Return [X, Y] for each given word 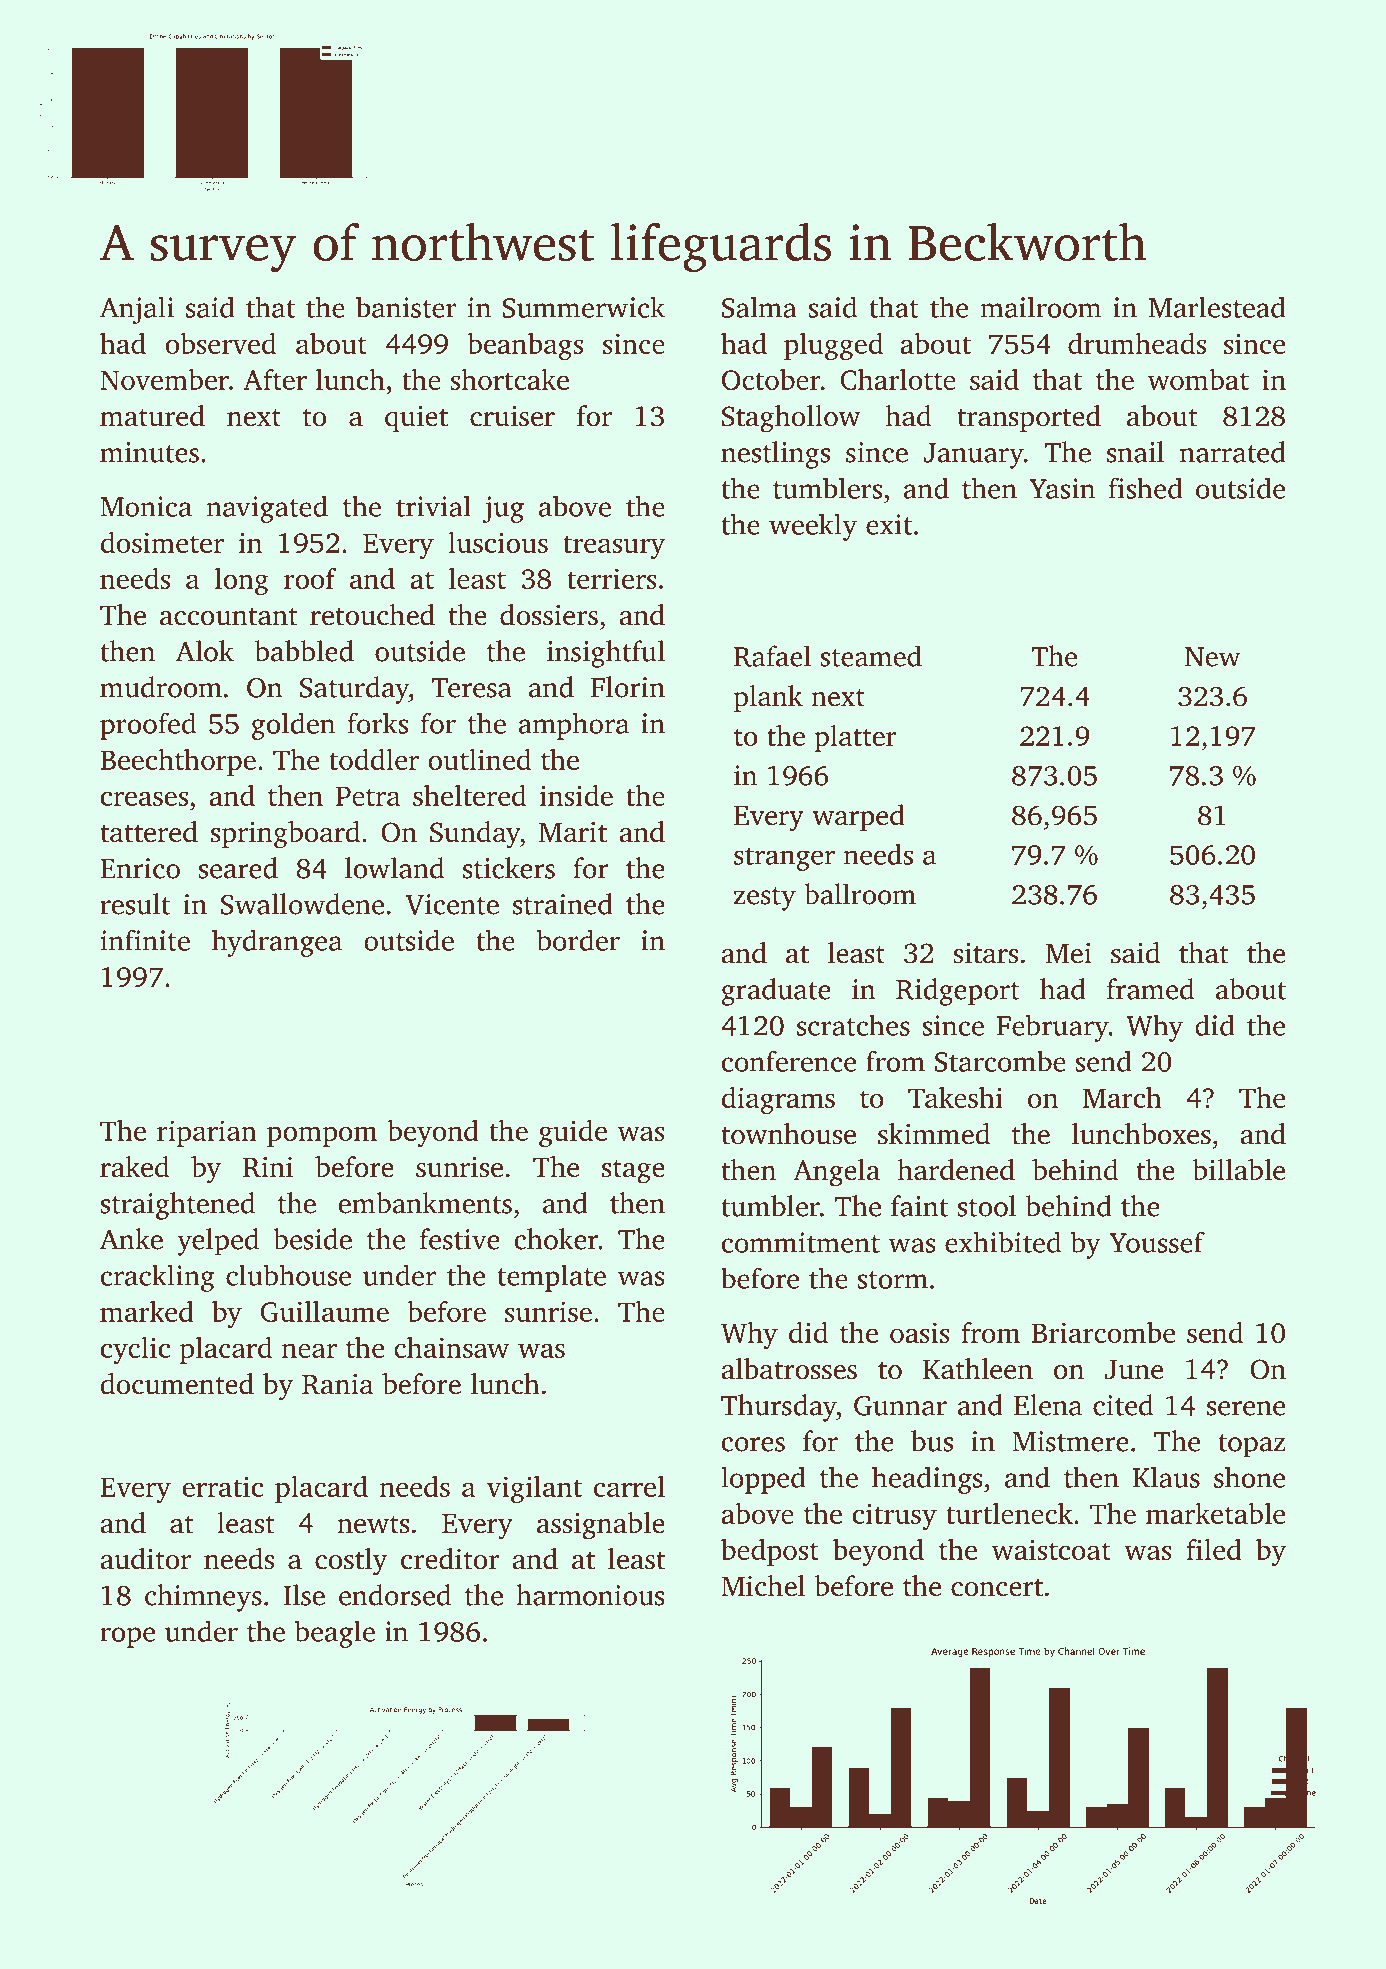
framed [1151, 989]
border [578, 940]
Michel [763, 1586]
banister [406, 307]
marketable [1215, 1513]
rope [127, 1637]
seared [238, 868]
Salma [759, 307]
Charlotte [898, 379]
